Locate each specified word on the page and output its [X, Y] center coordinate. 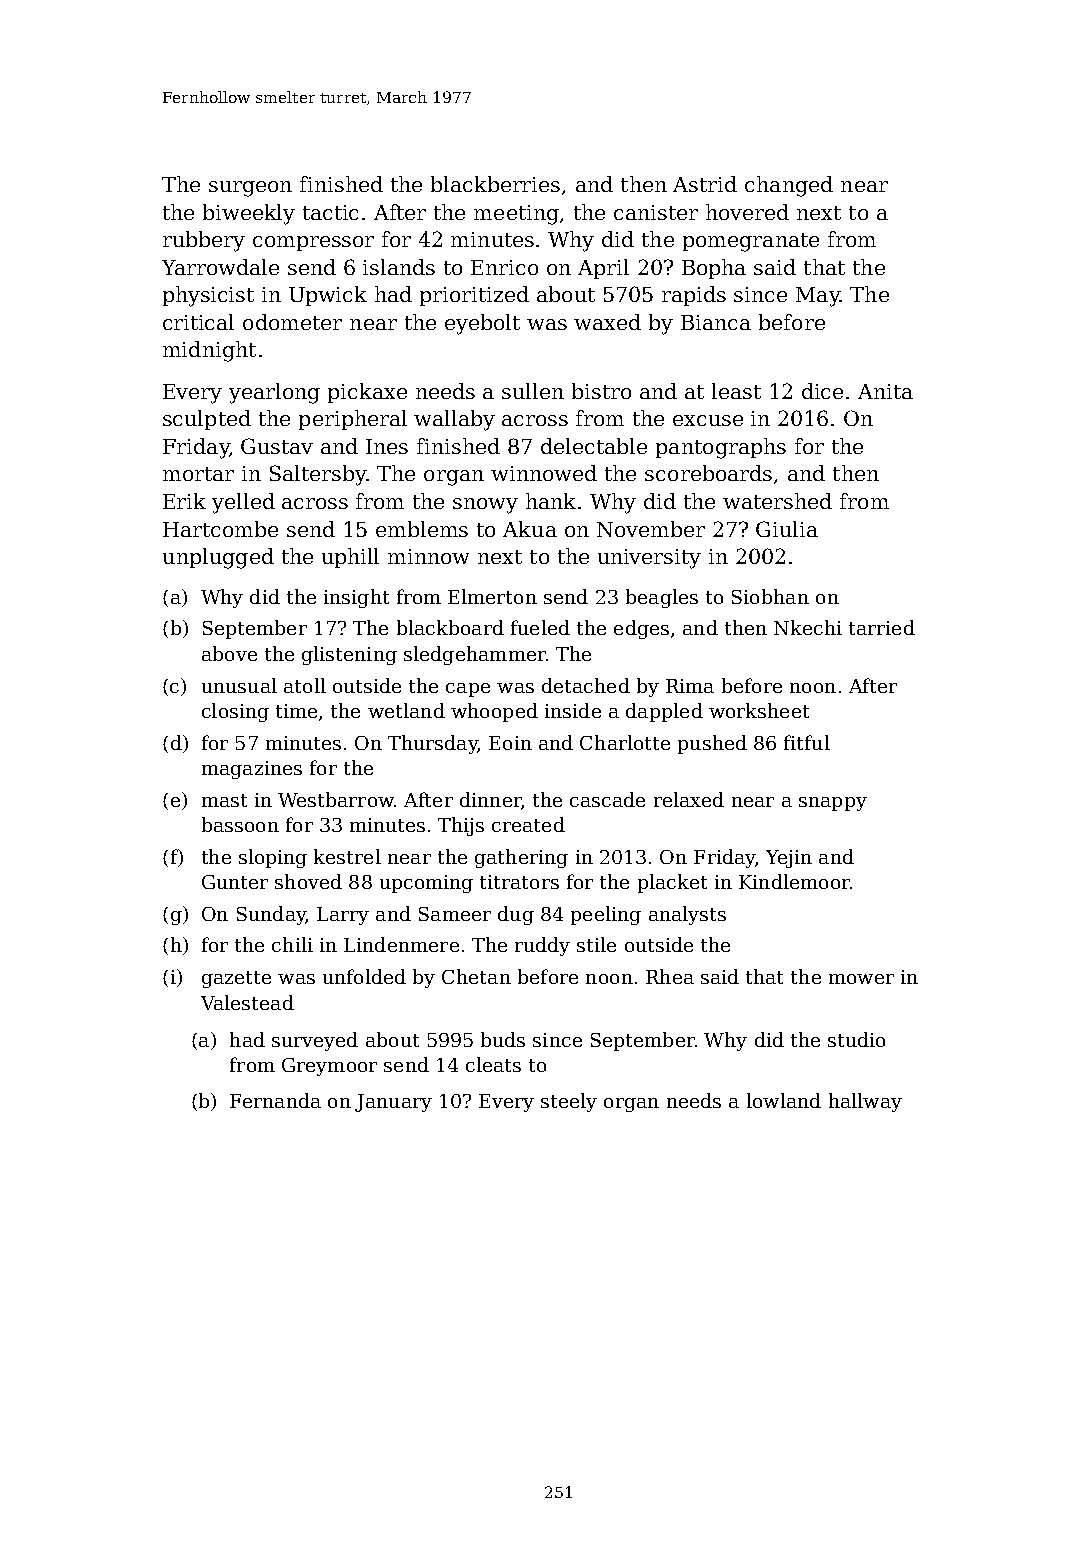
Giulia [787, 529]
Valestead [247, 1002]
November [651, 529]
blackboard [450, 627]
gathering [521, 858]
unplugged [218, 558]
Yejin [789, 859]
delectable [594, 446]
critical [198, 322]
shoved [308, 881]
